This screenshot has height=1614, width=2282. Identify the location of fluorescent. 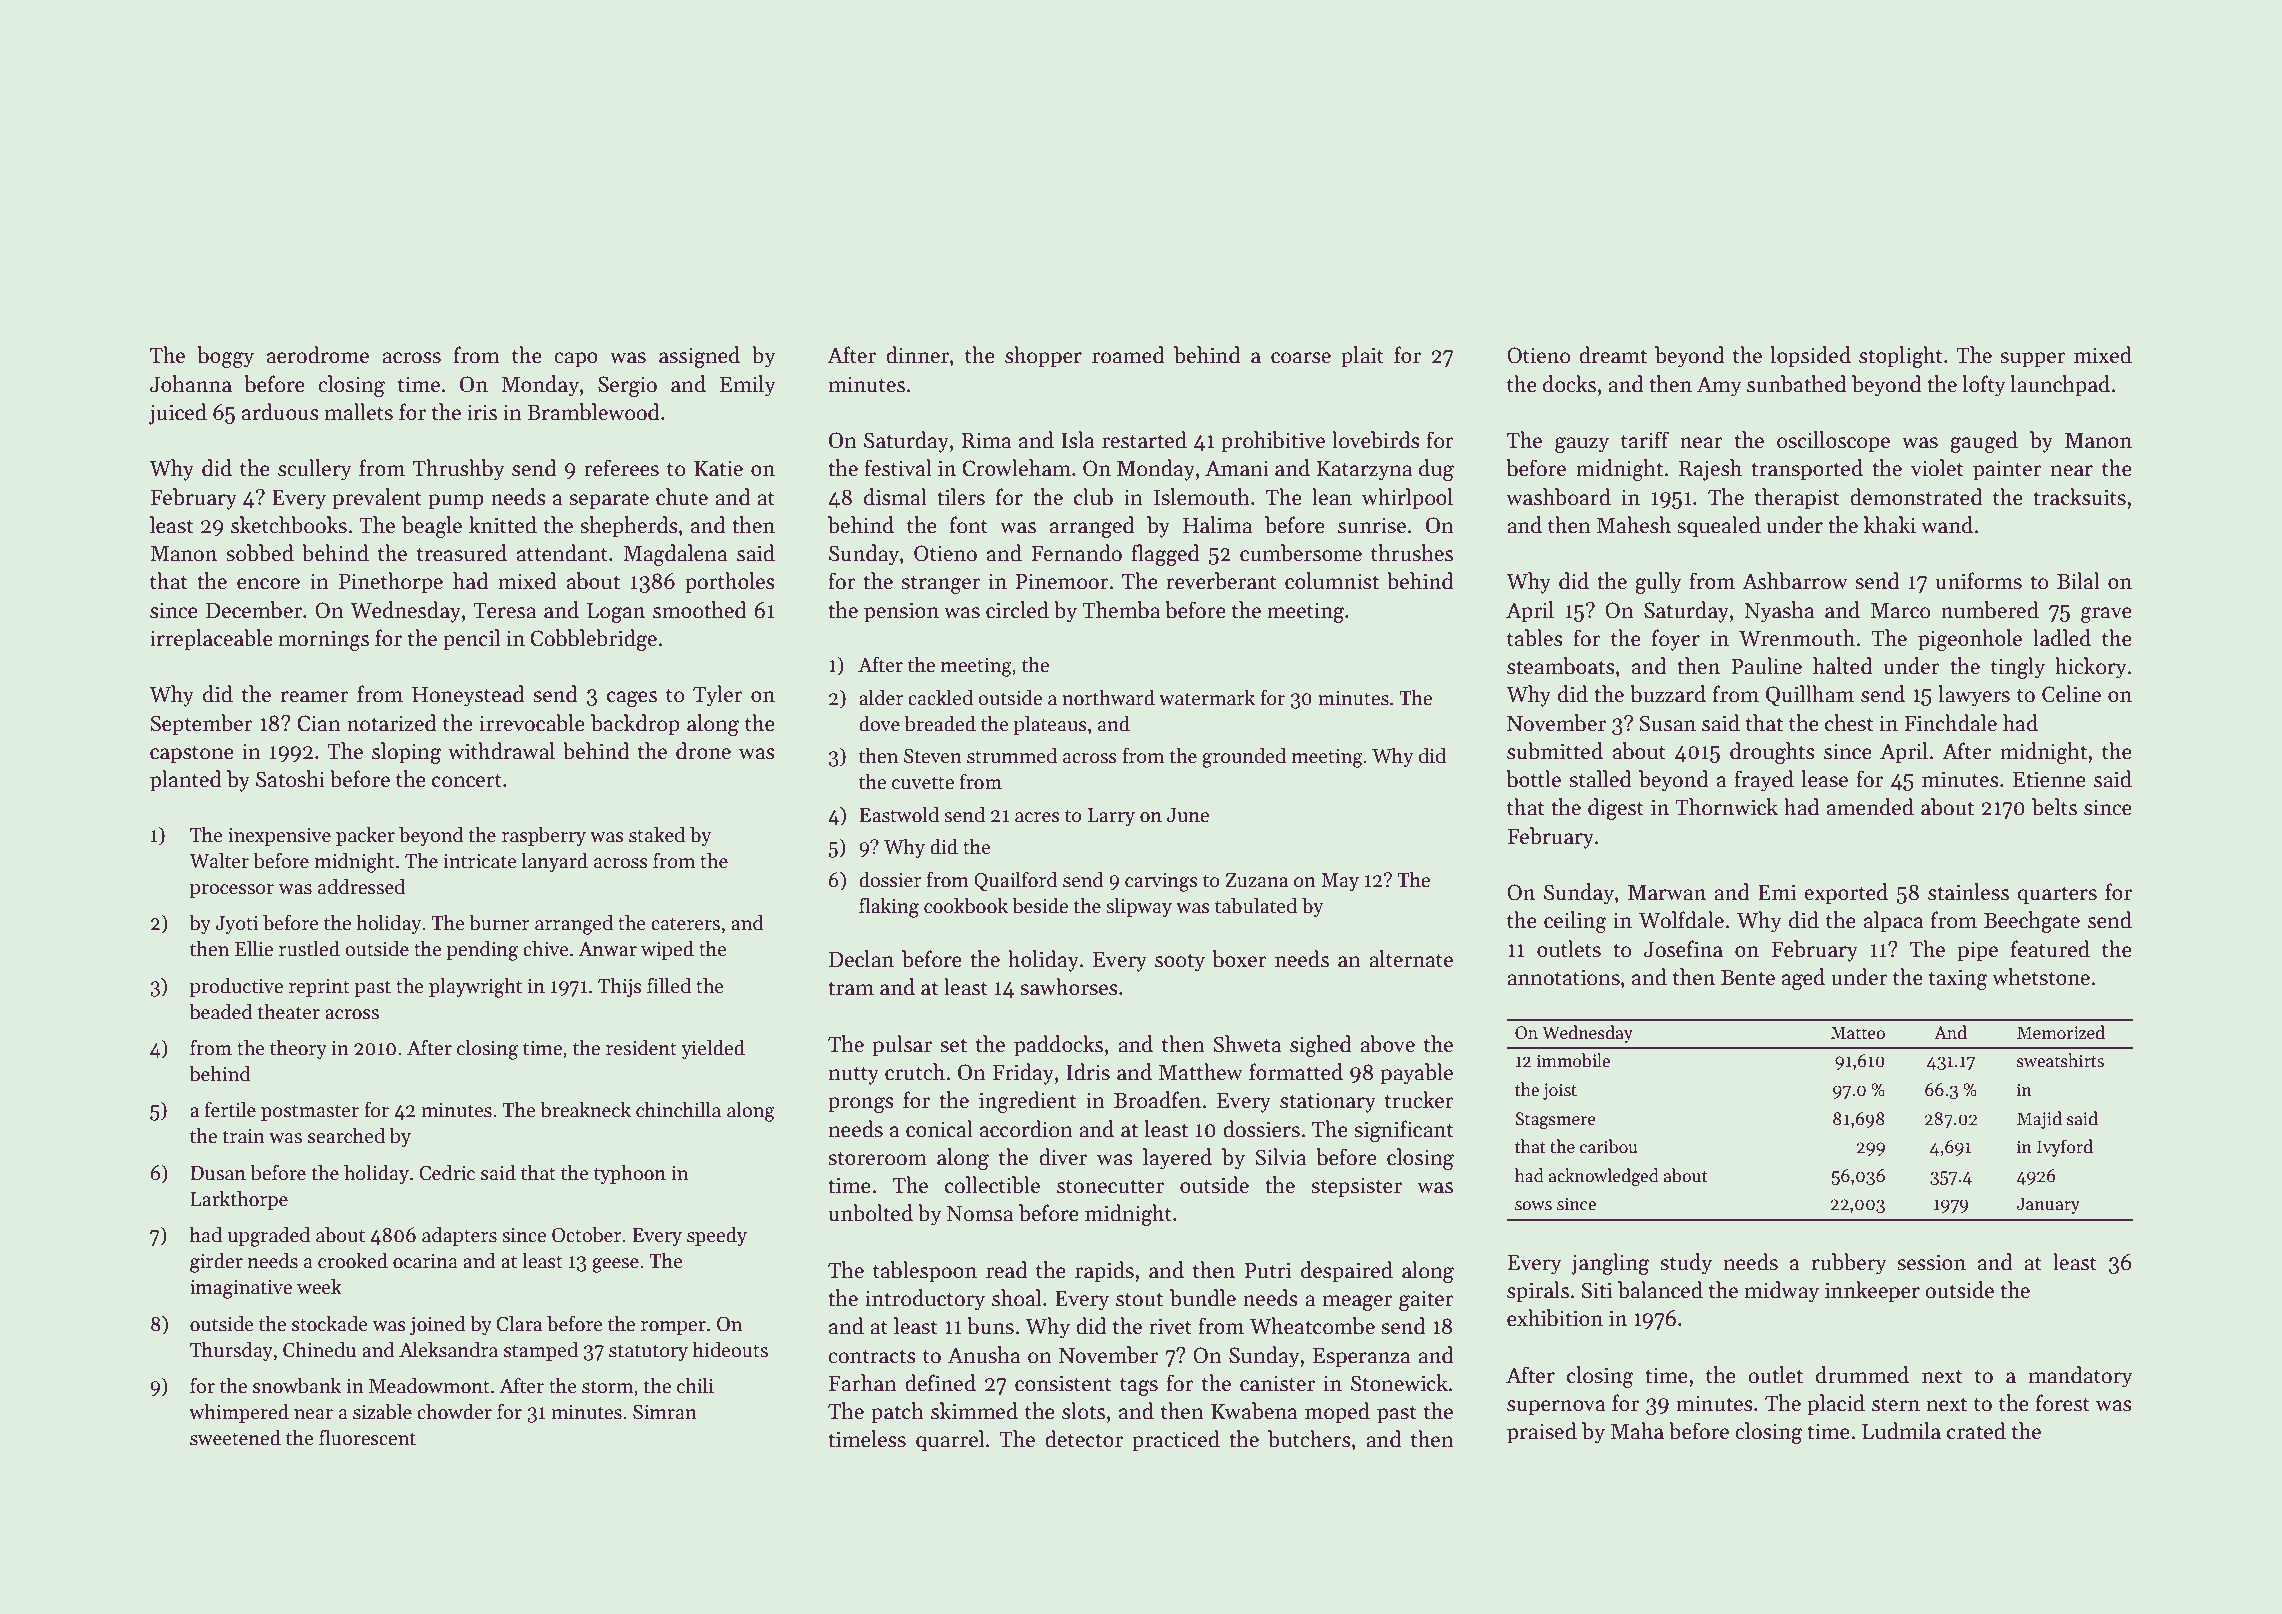
(367, 1438).
